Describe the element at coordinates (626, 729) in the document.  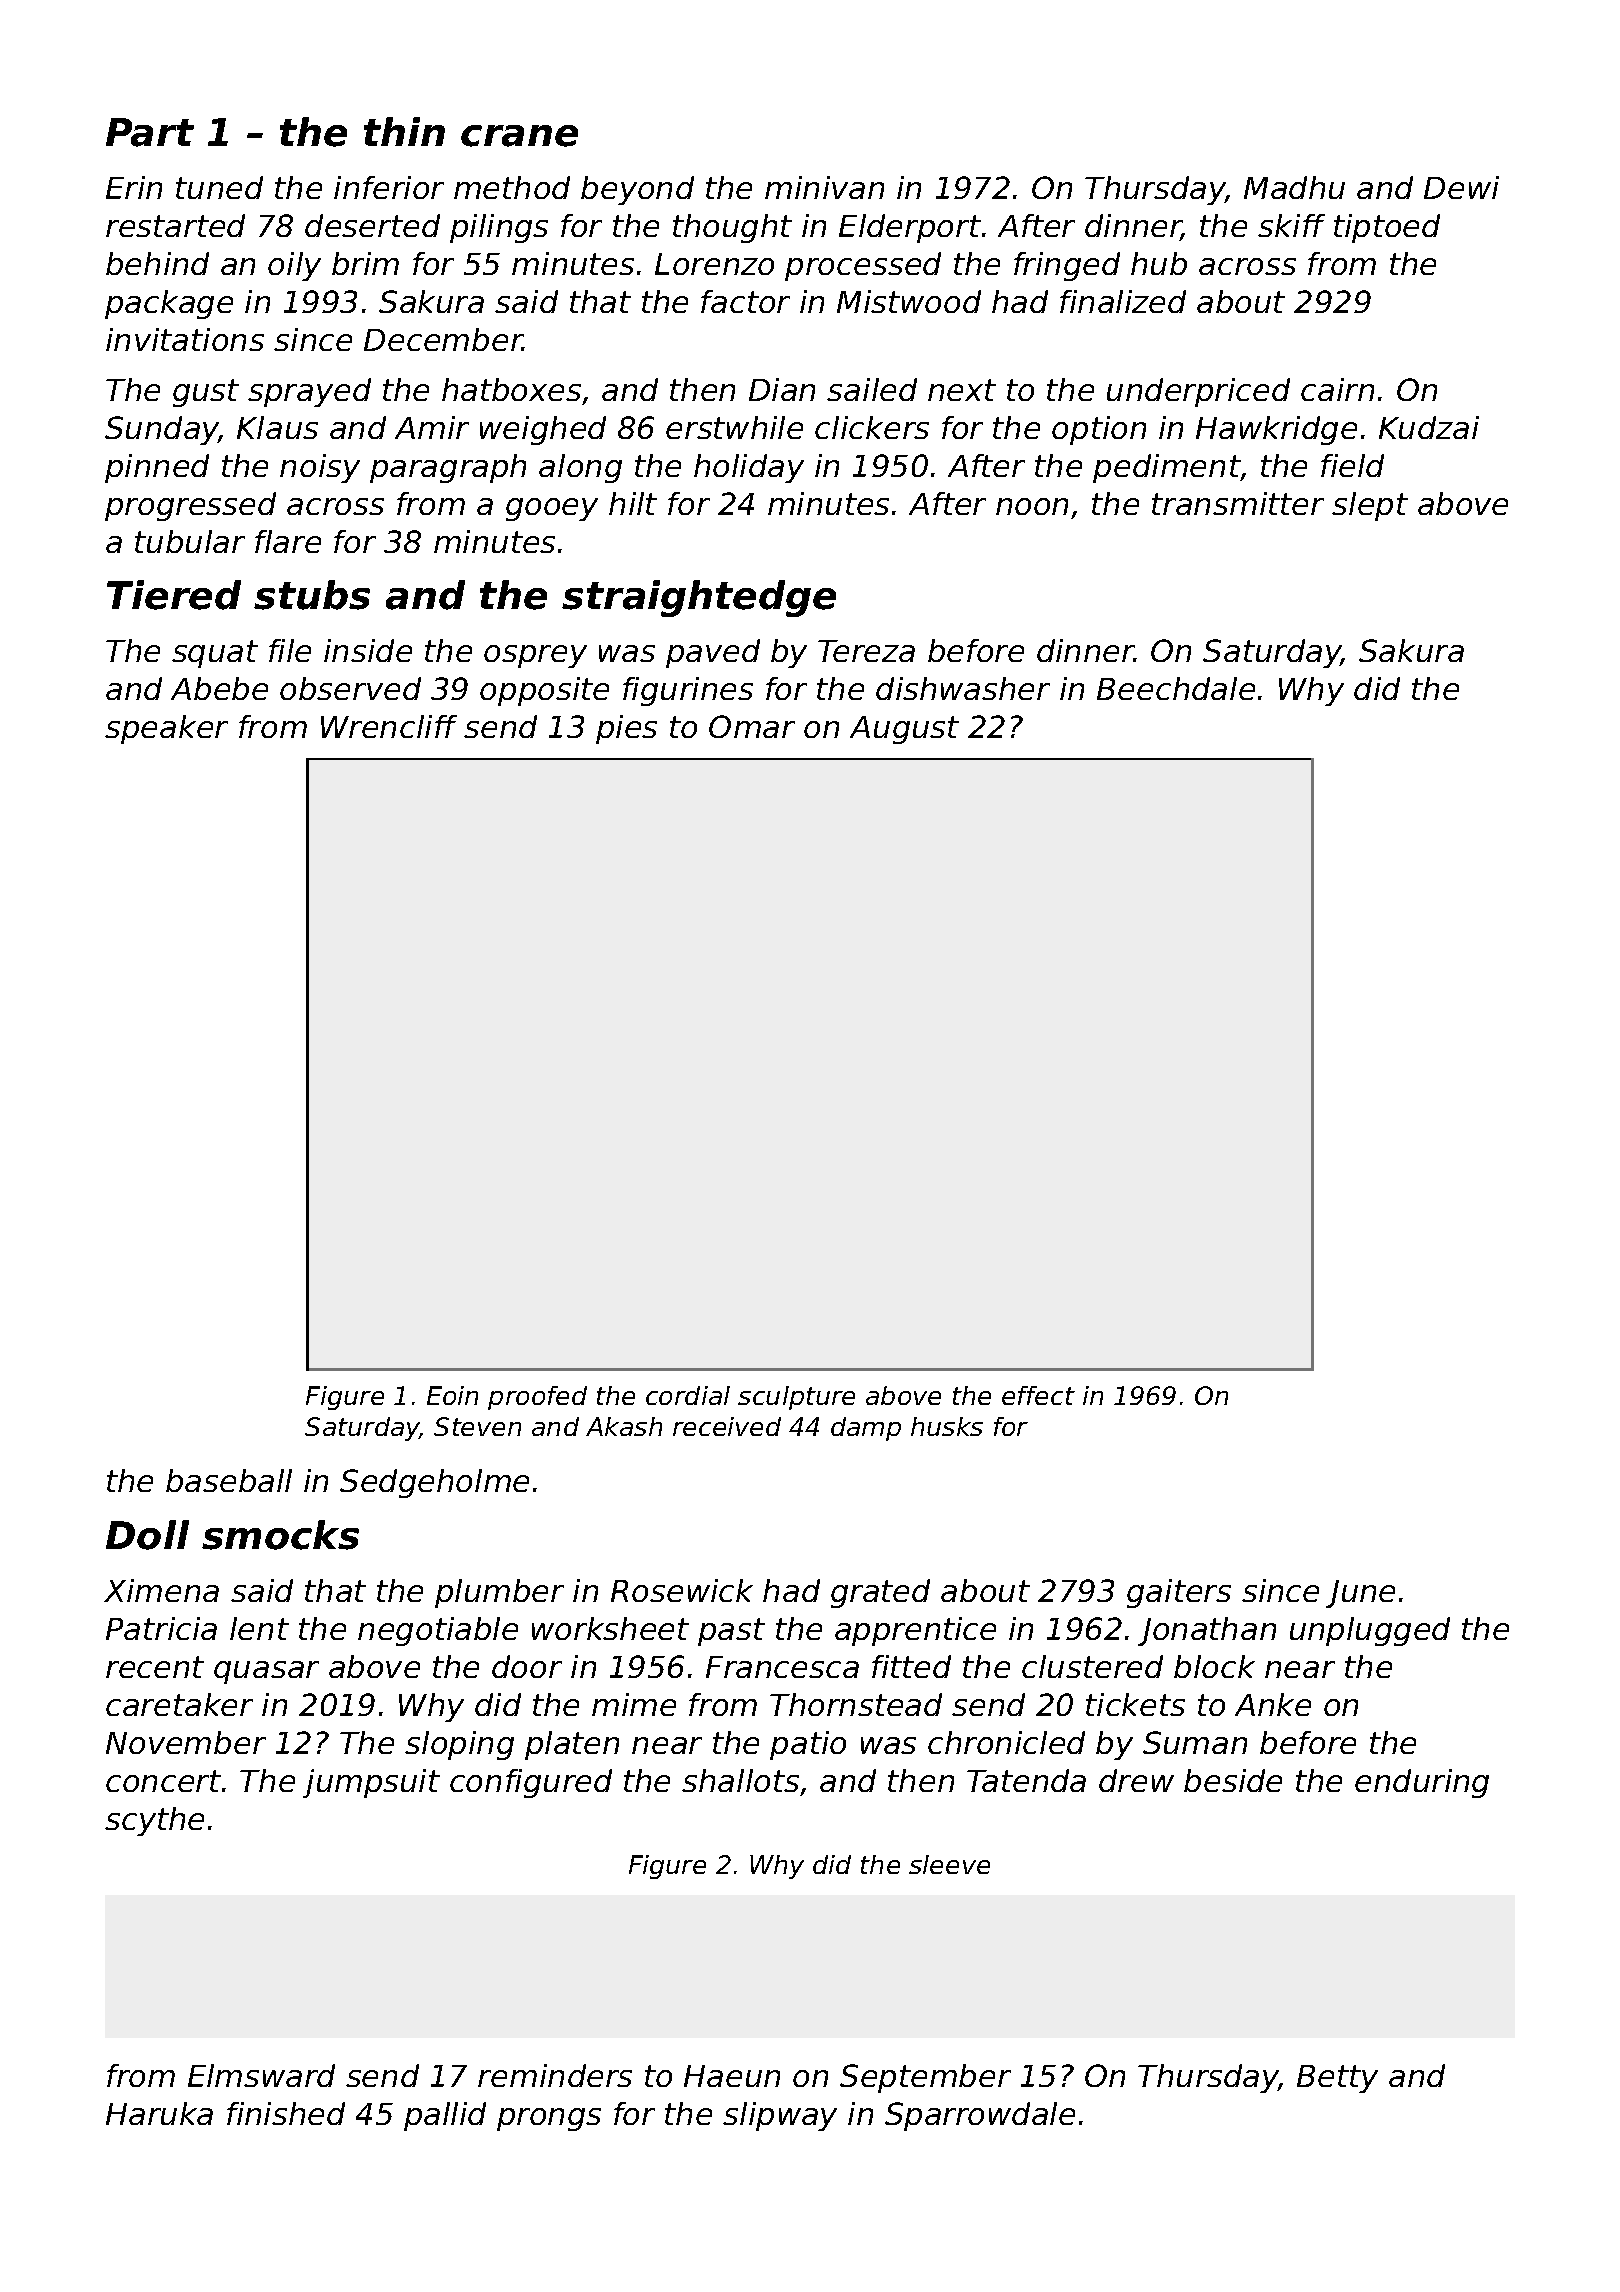
I see `pies` at that location.
